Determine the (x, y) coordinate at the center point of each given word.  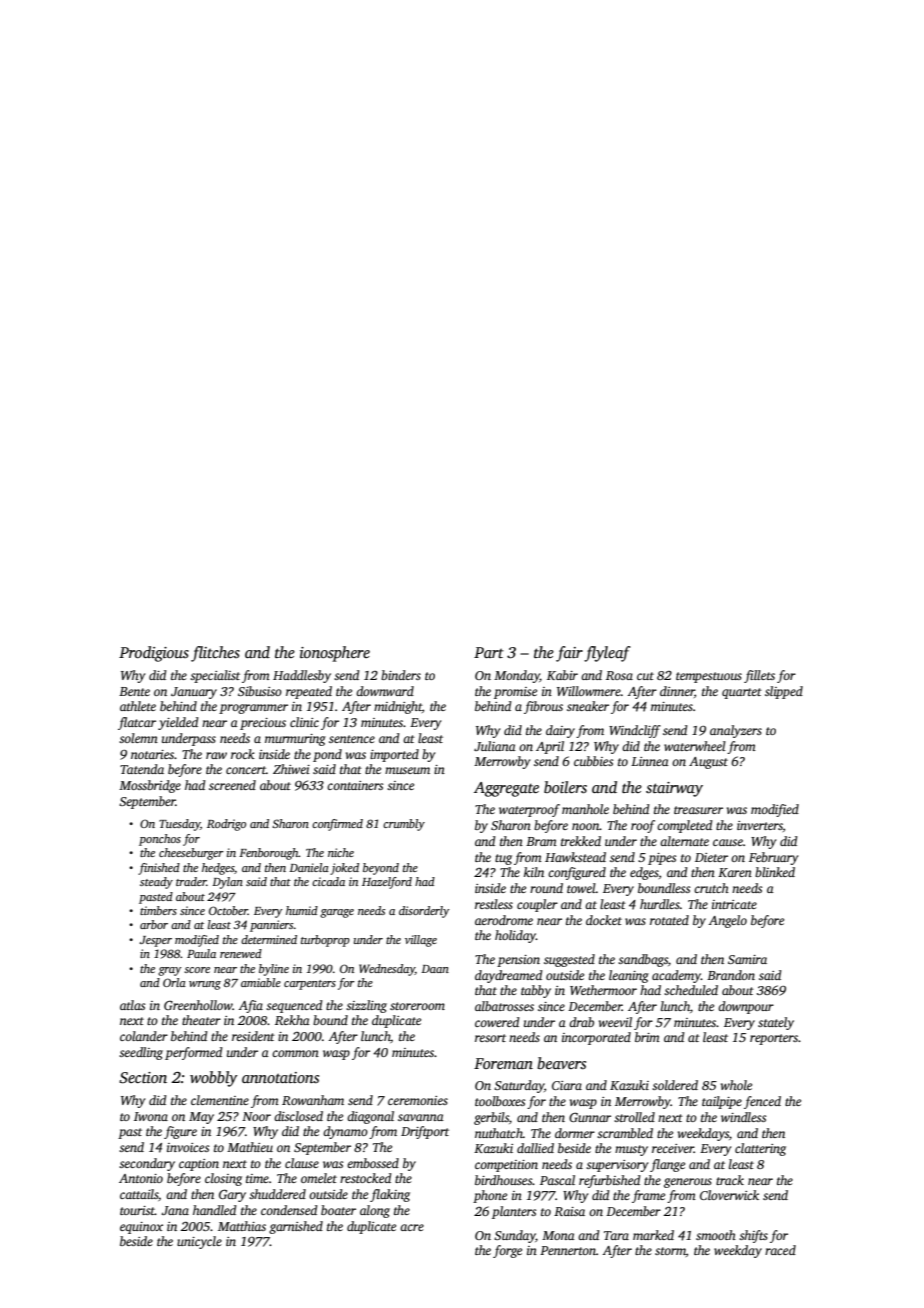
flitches (215, 654)
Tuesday (179, 825)
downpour (746, 1007)
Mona (558, 1235)
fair (569, 654)
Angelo (727, 921)
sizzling (366, 1006)
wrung (205, 985)
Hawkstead (575, 857)
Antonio (141, 1178)
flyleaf (607, 654)
